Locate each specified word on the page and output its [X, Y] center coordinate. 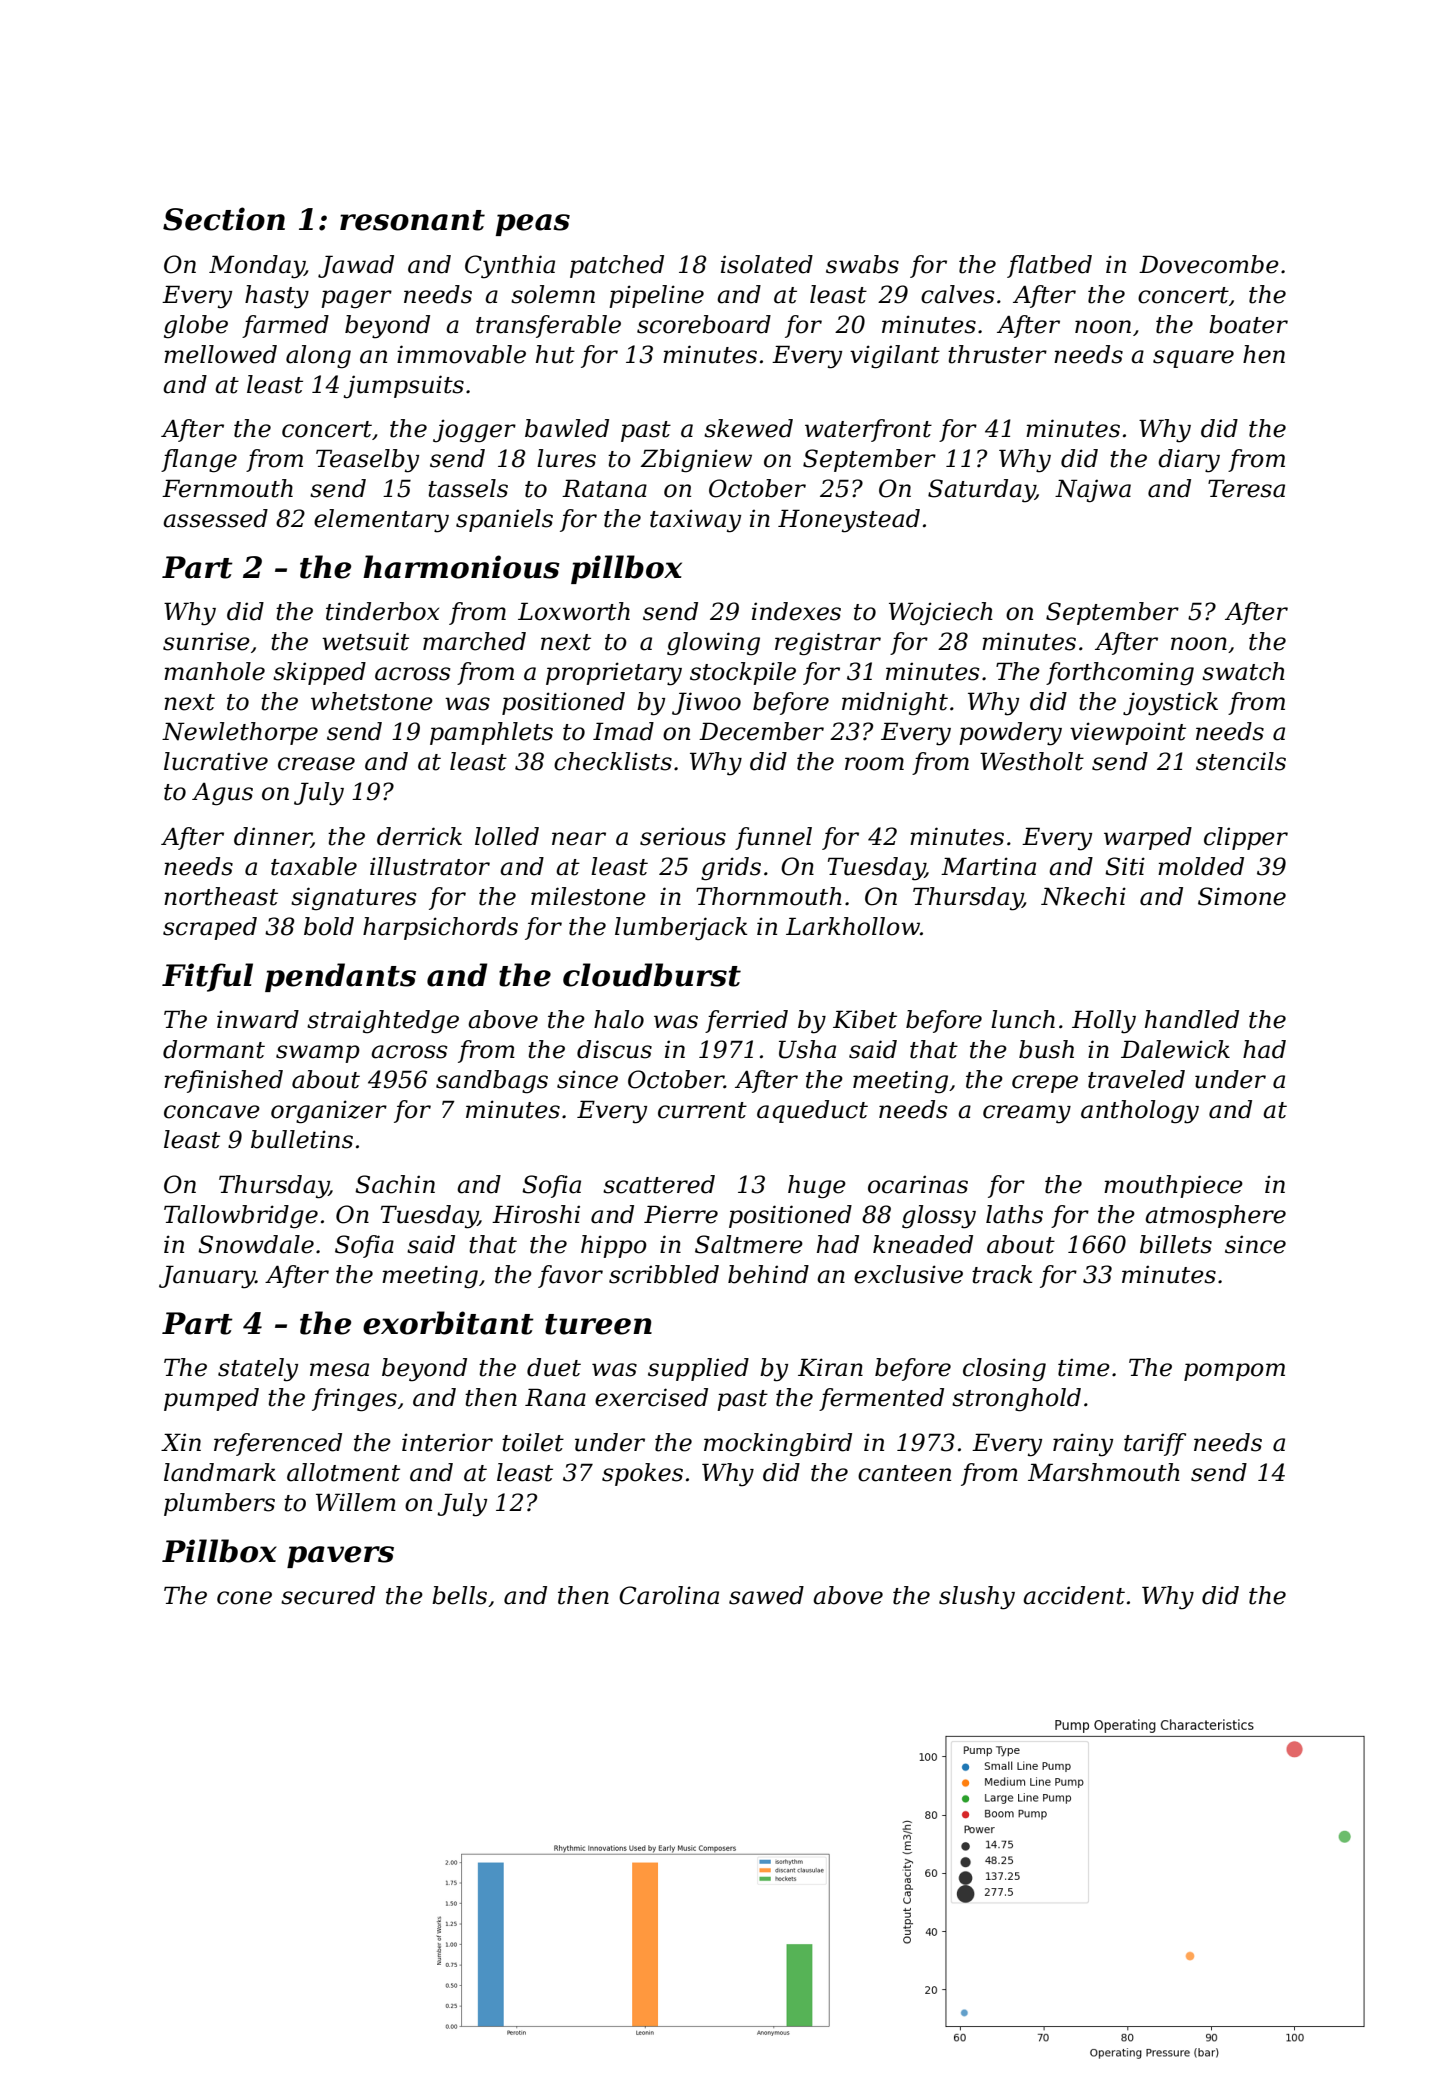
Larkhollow [853, 926]
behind [768, 1274]
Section [224, 219]
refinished [223, 1081]
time [1084, 1367]
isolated [767, 264]
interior [447, 1442]
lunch [1023, 1019]
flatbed [1049, 266]
